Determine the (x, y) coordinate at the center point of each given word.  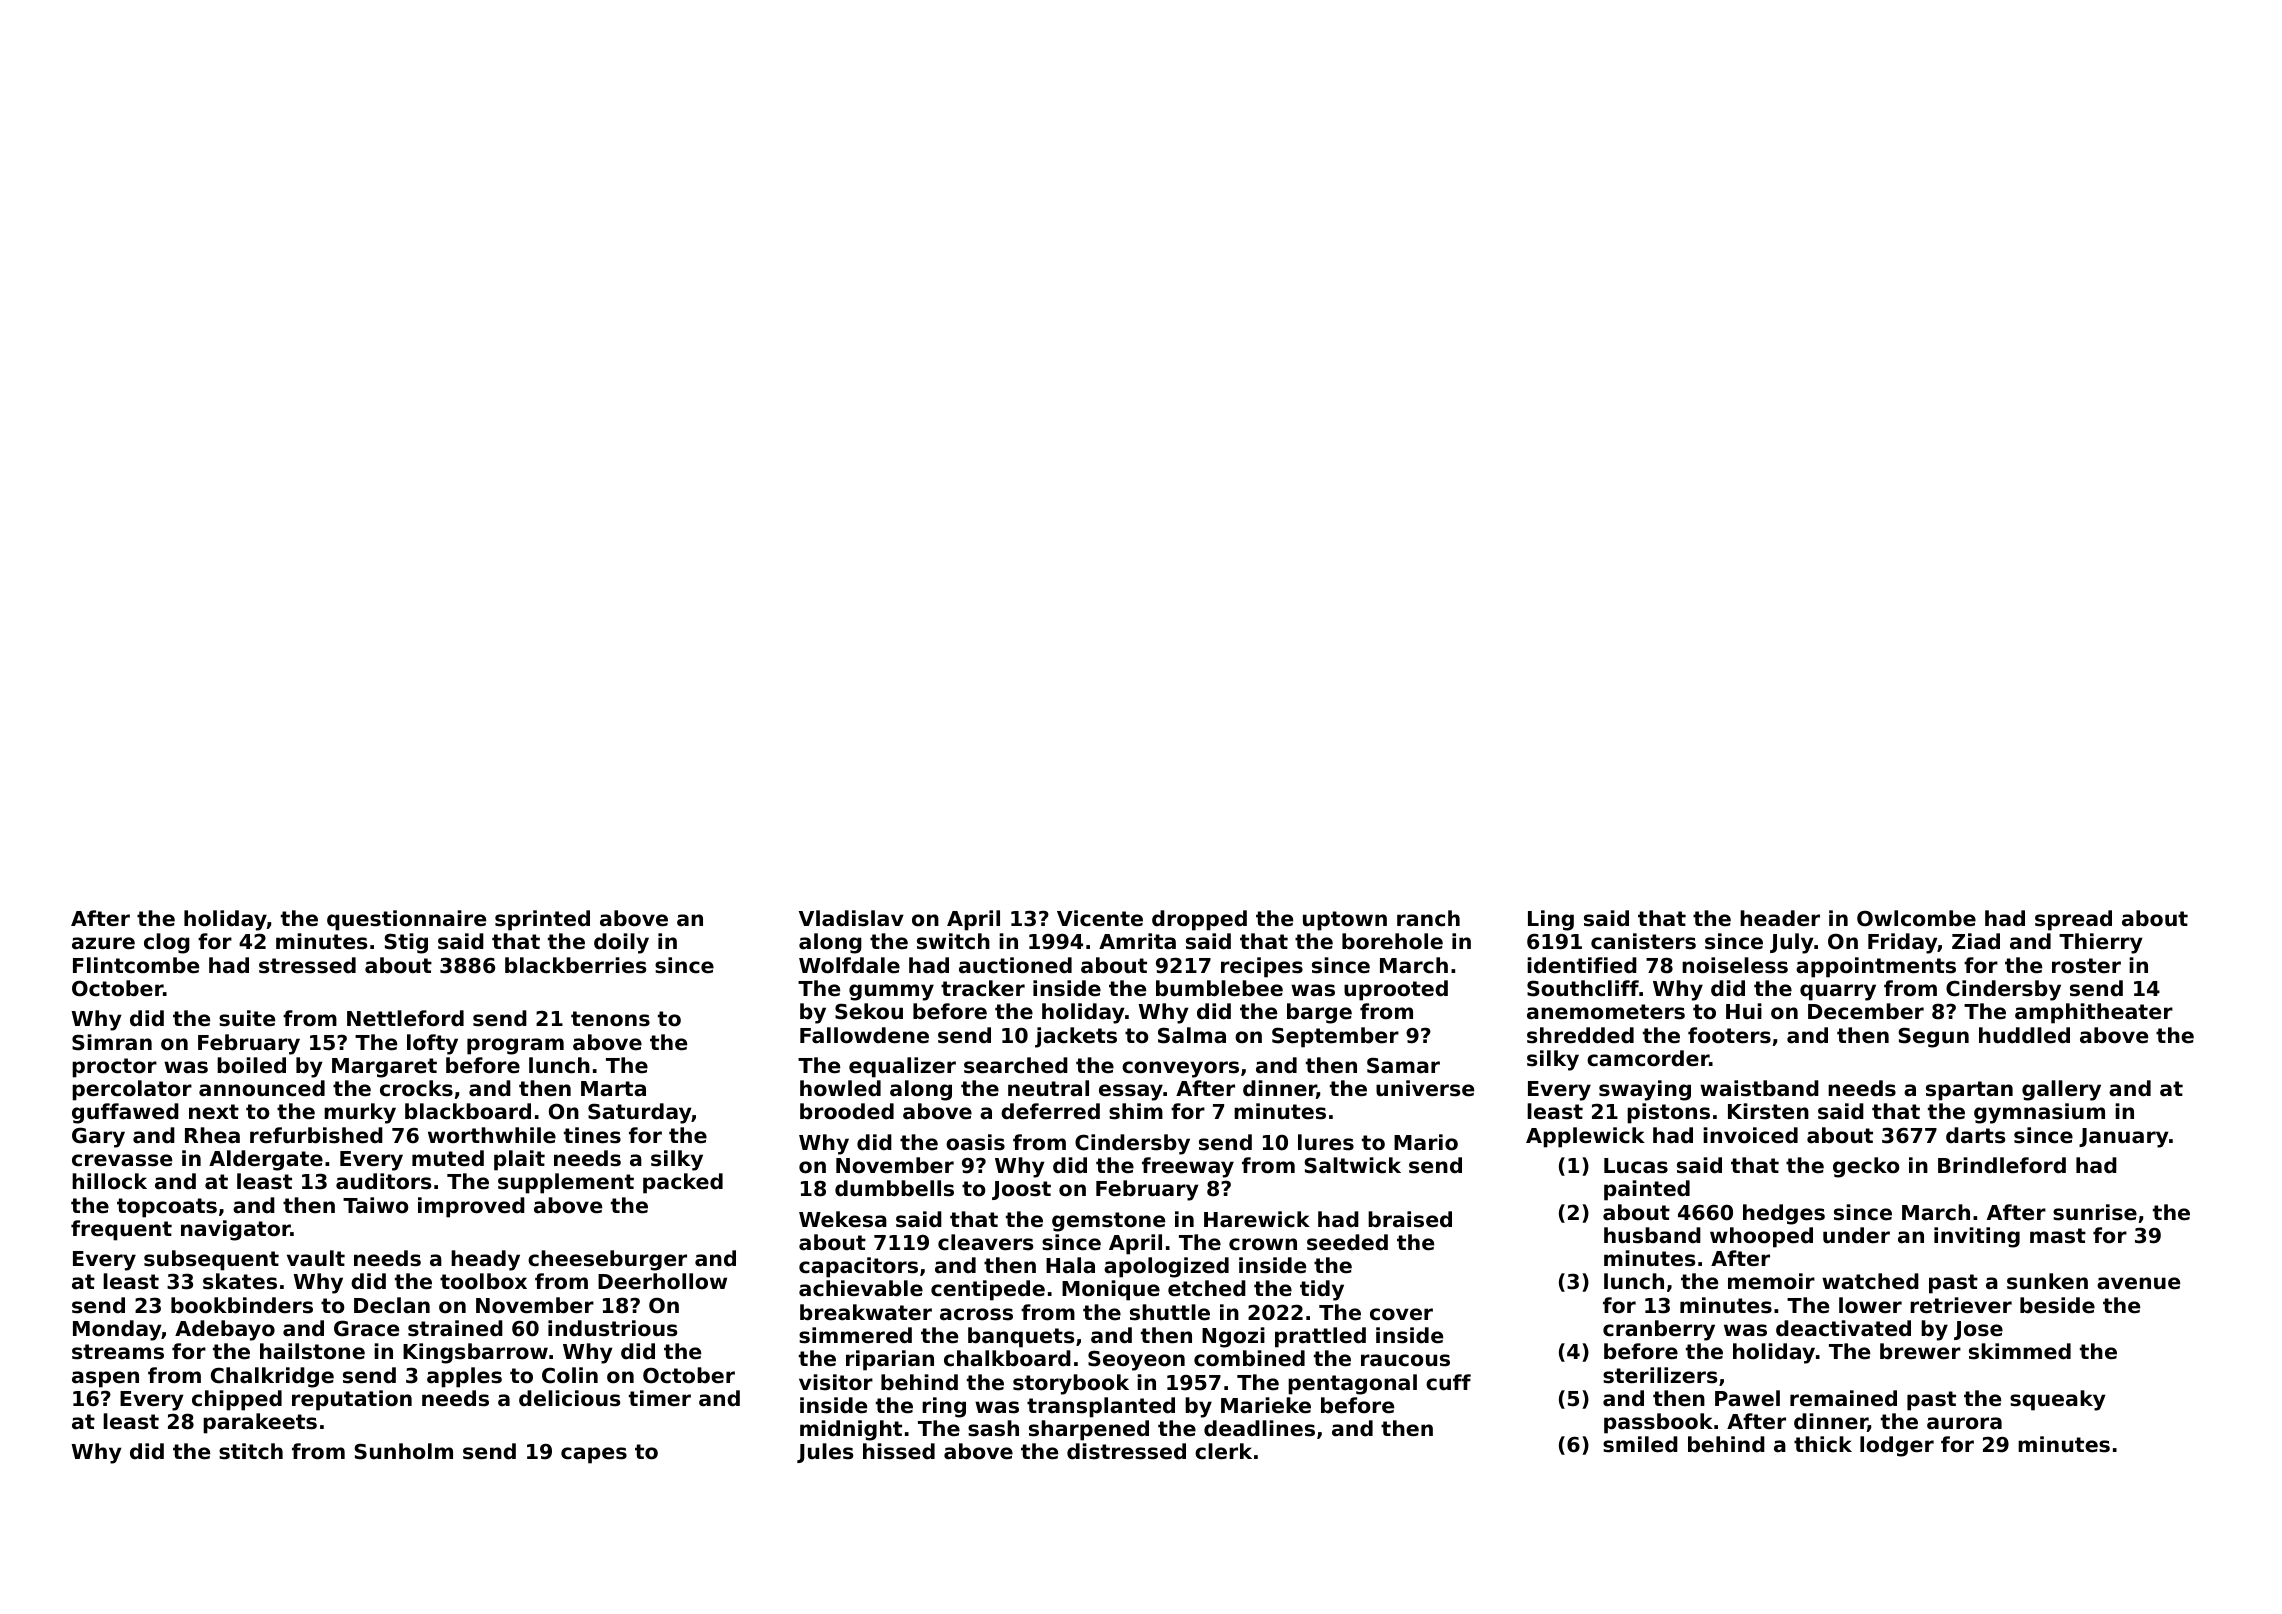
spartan (1969, 1091)
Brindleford (2002, 1165)
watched (1870, 1281)
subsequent (211, 1260)
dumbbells (894, 1188)
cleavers (985, 1242)
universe (1425, 1088)
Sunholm (403, 1451)
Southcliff (1583, 988)
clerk (1223, 1451)
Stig (406, 943)
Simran (112, 1042)
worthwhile (492, 1135)
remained (1843, 1398)
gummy (891, 992)
